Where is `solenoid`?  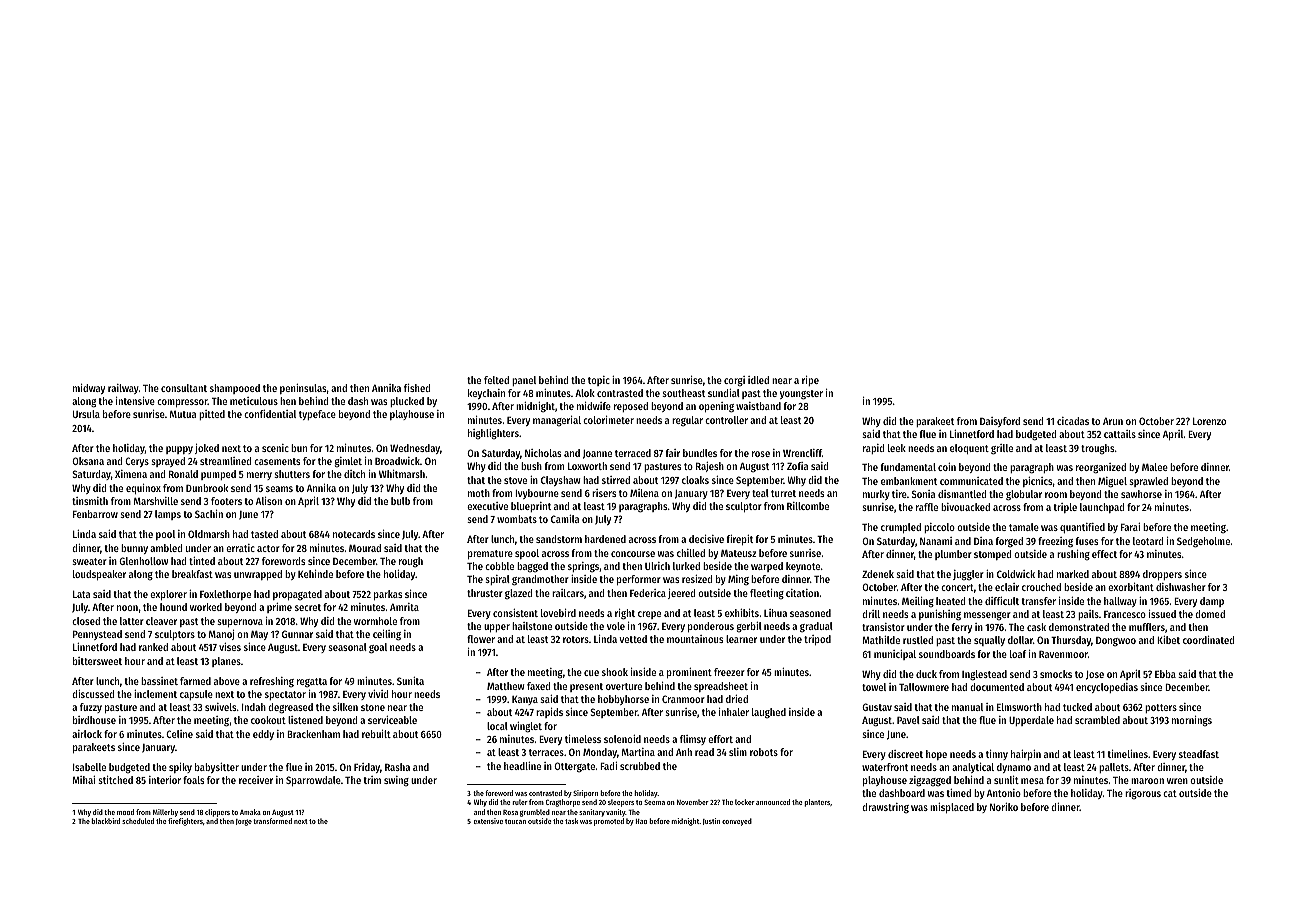 solenoid is located at coordinates (622, 739).
